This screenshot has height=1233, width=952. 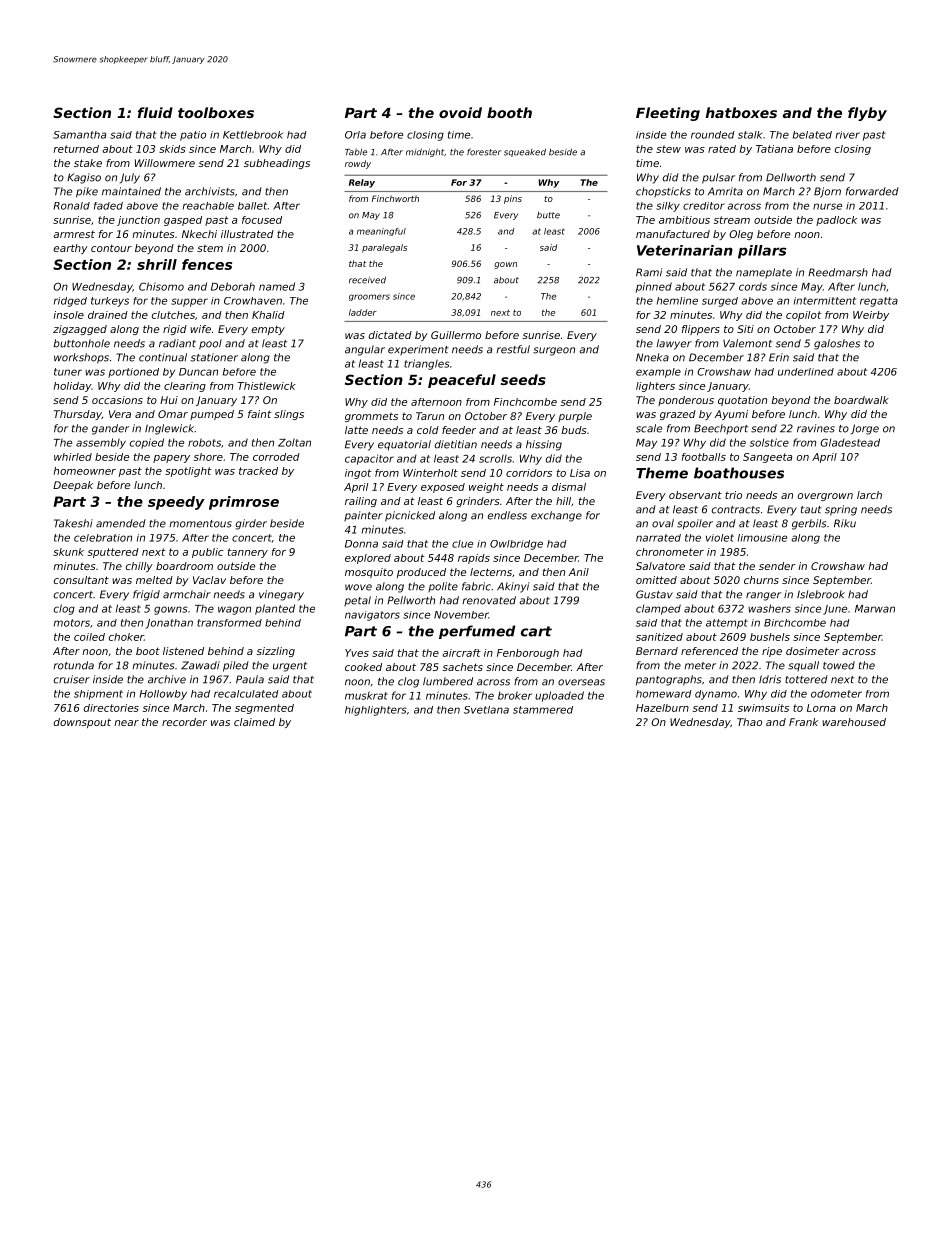 I want to click on underlined, so click(x=806, y=372).
